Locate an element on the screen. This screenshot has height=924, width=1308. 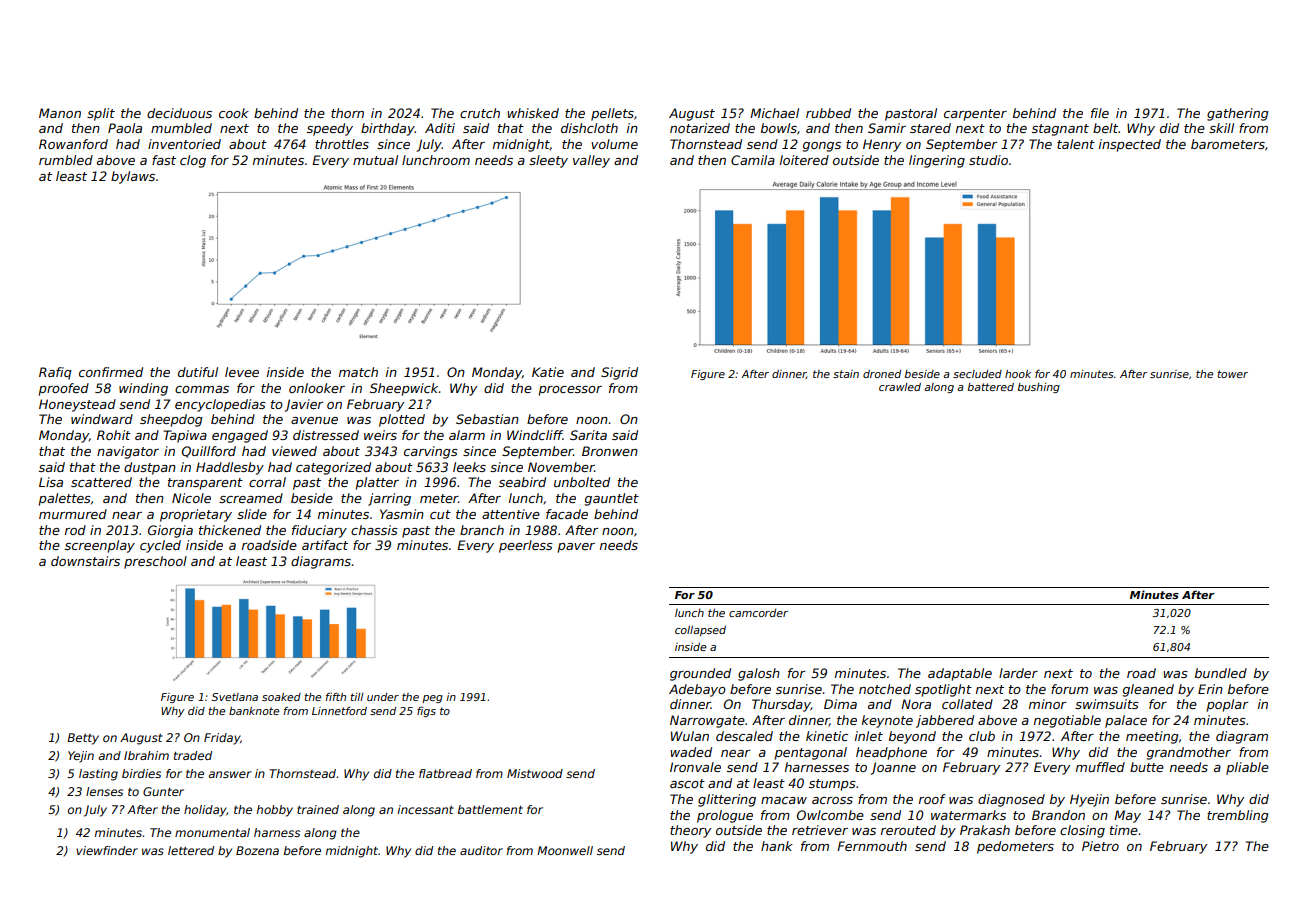
traded is located at coordinates (193, 755).
